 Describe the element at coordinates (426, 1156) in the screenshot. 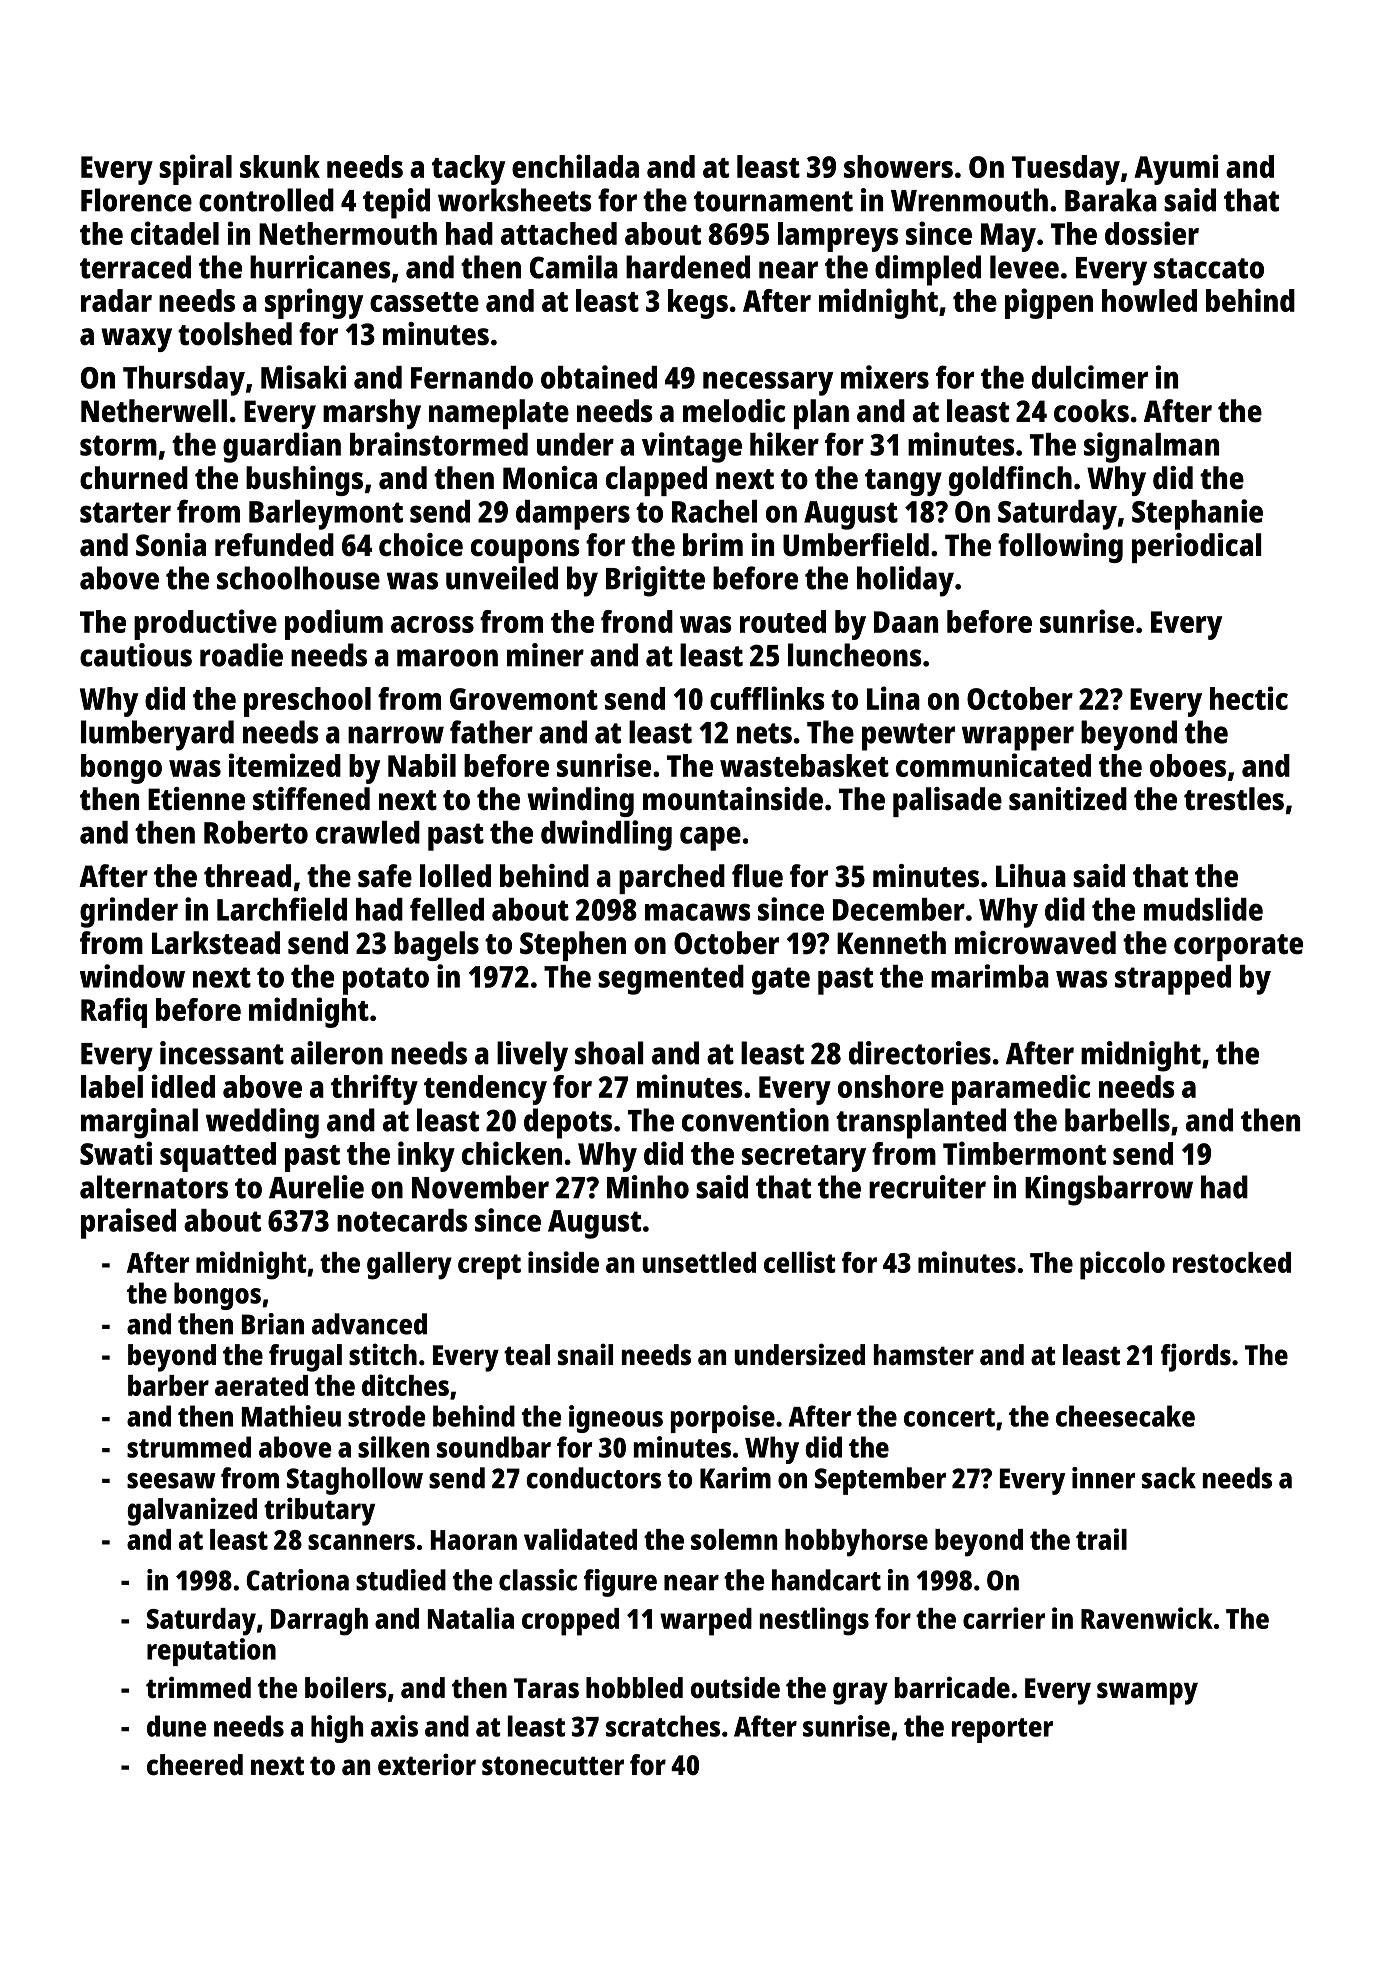

I see `inky` at that location.
